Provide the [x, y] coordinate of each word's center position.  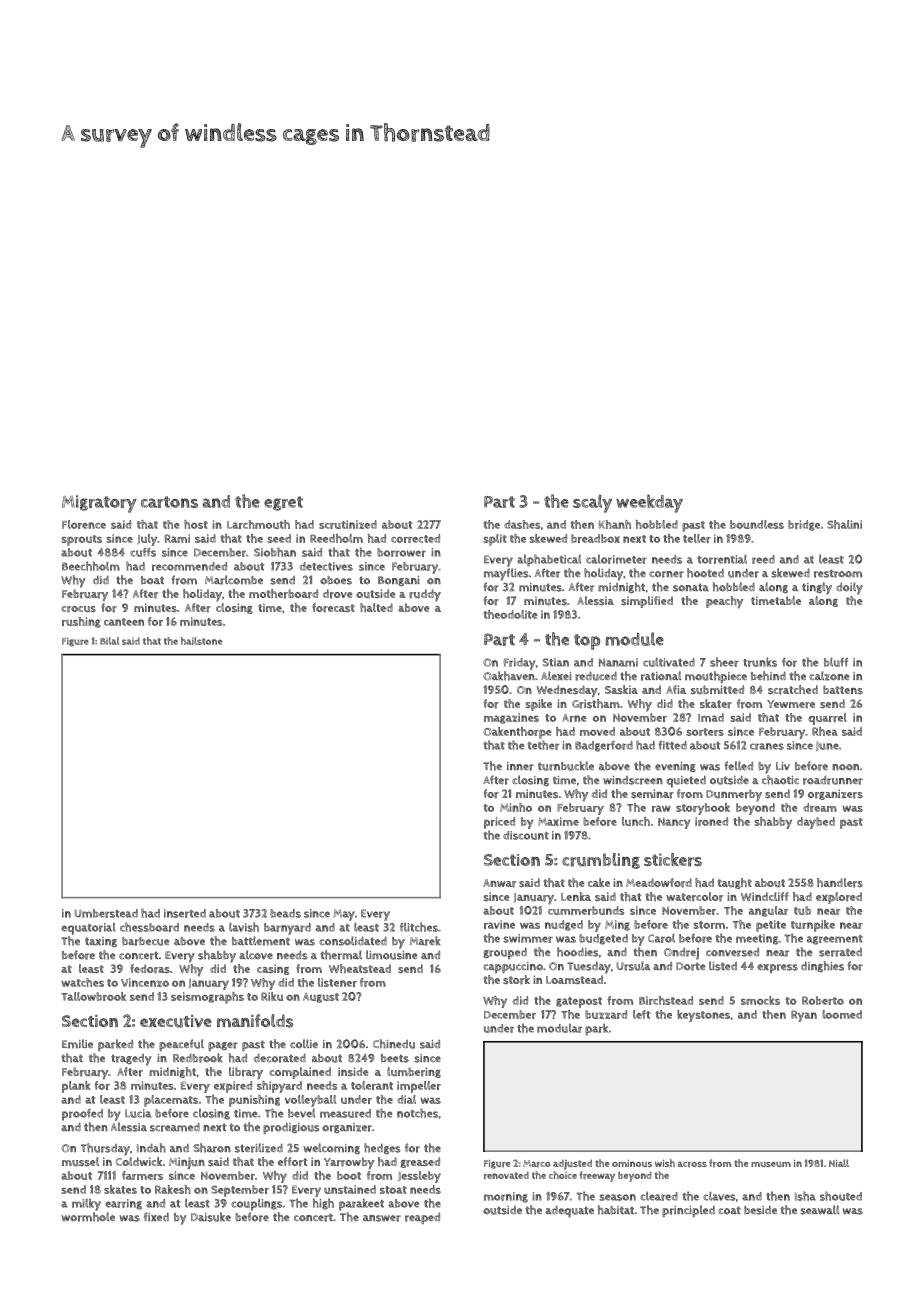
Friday [519, 664]
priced [499, 823]
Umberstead [106, 913]
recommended [189, 566]
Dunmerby [734, 795]
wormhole [88, 1217]
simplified [647, 602]
